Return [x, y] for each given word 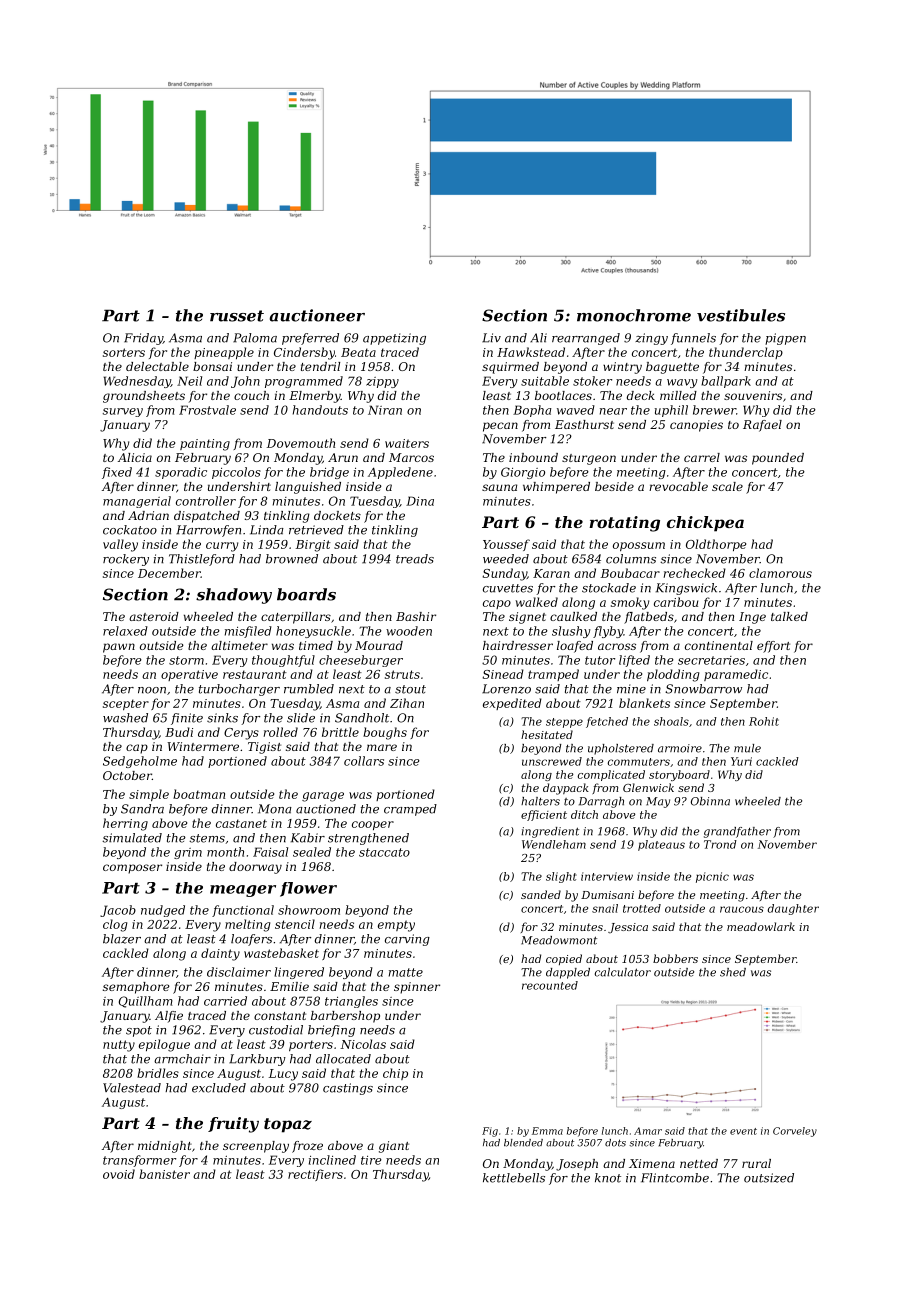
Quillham [146, 1002]
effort [773, 647]
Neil [189, 381]
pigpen [785, 339]
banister [164, 1174]
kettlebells [514, 1178]
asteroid [154, 616]
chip [395, 1074]
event [743, 1131]
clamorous [780, 573]
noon [152, 690]
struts [402, 674]
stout [410, 689]
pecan [500, 427]
